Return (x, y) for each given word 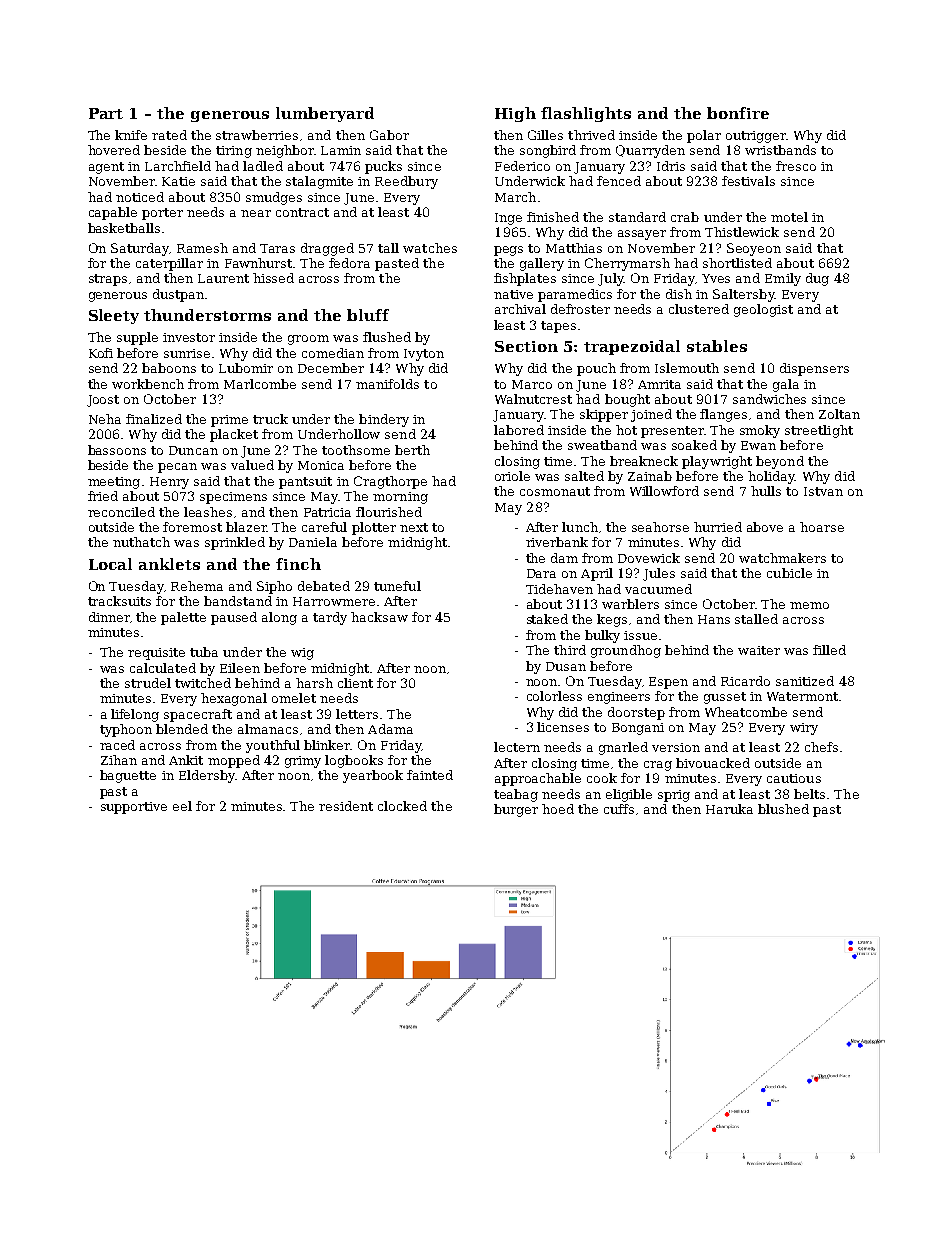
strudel (148, 683)
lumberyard (325, 114)
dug (817, 279)
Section (526, 346)
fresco (796, 166)
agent (106, 168)
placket (234, 435)
